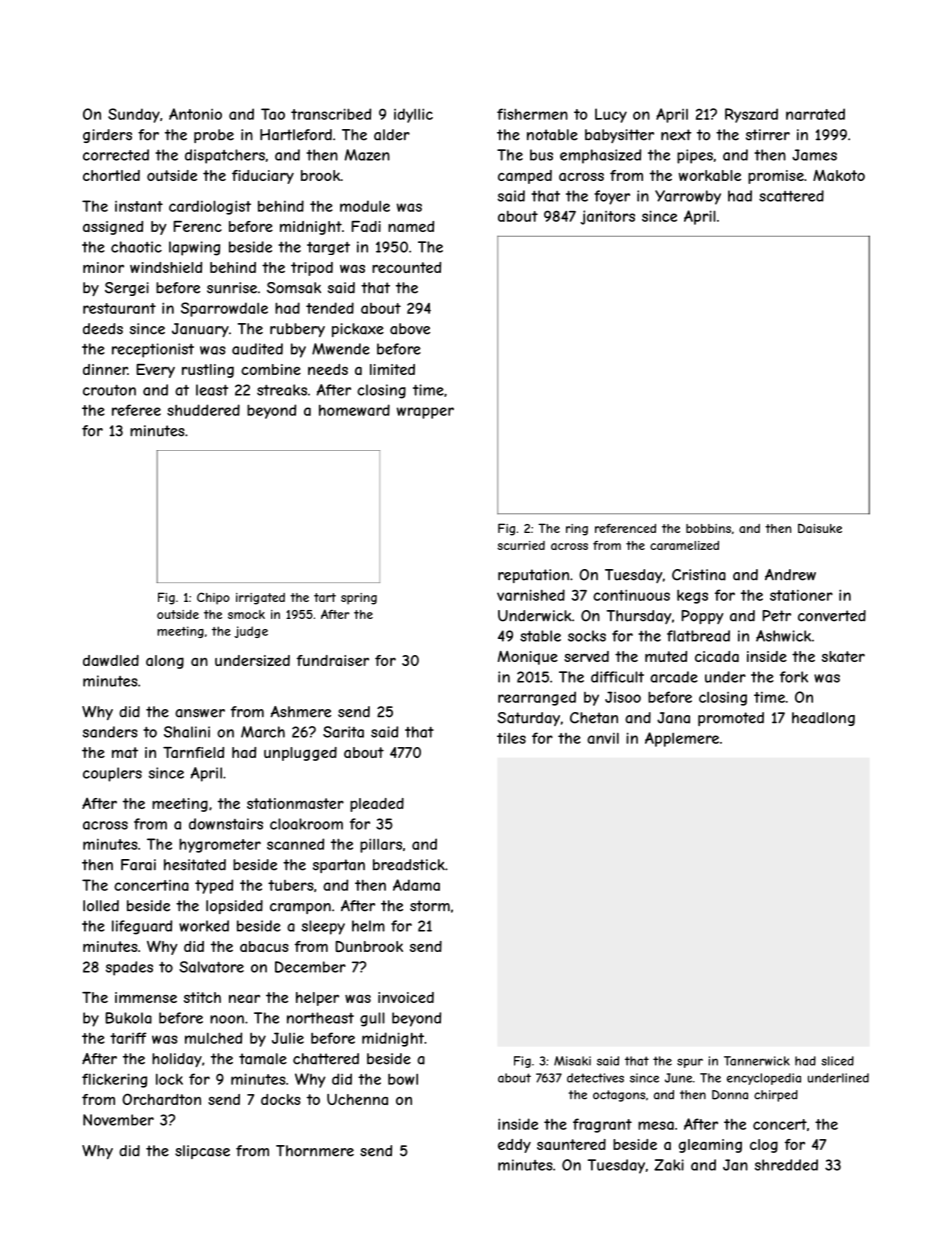 This screenshot has height=1233, width=952. What do you see at coordinates (425, 413) in the screenshot?
I see `wrapper` at bounding box center [425, 413].
